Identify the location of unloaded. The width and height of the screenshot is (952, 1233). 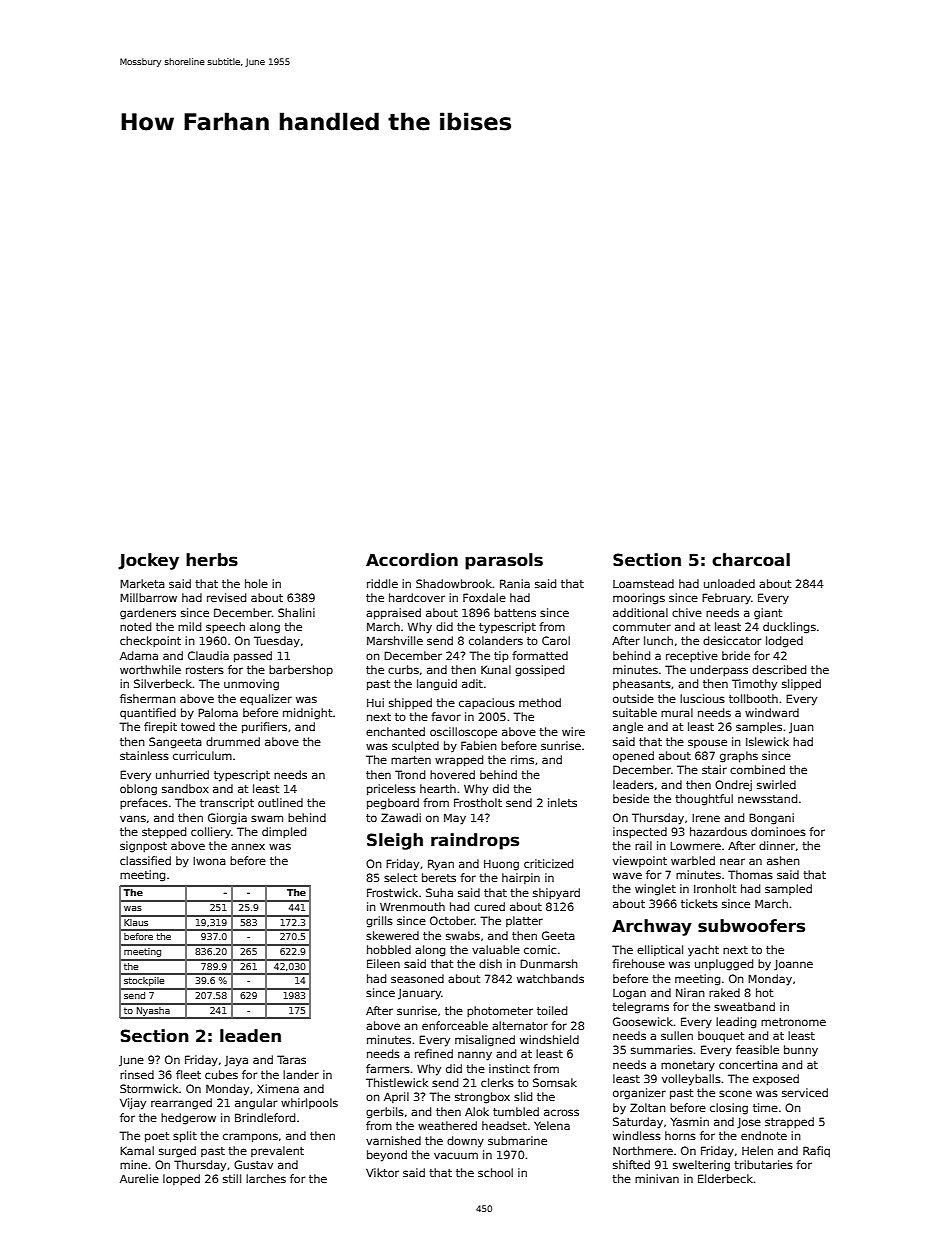
(729, 583).
